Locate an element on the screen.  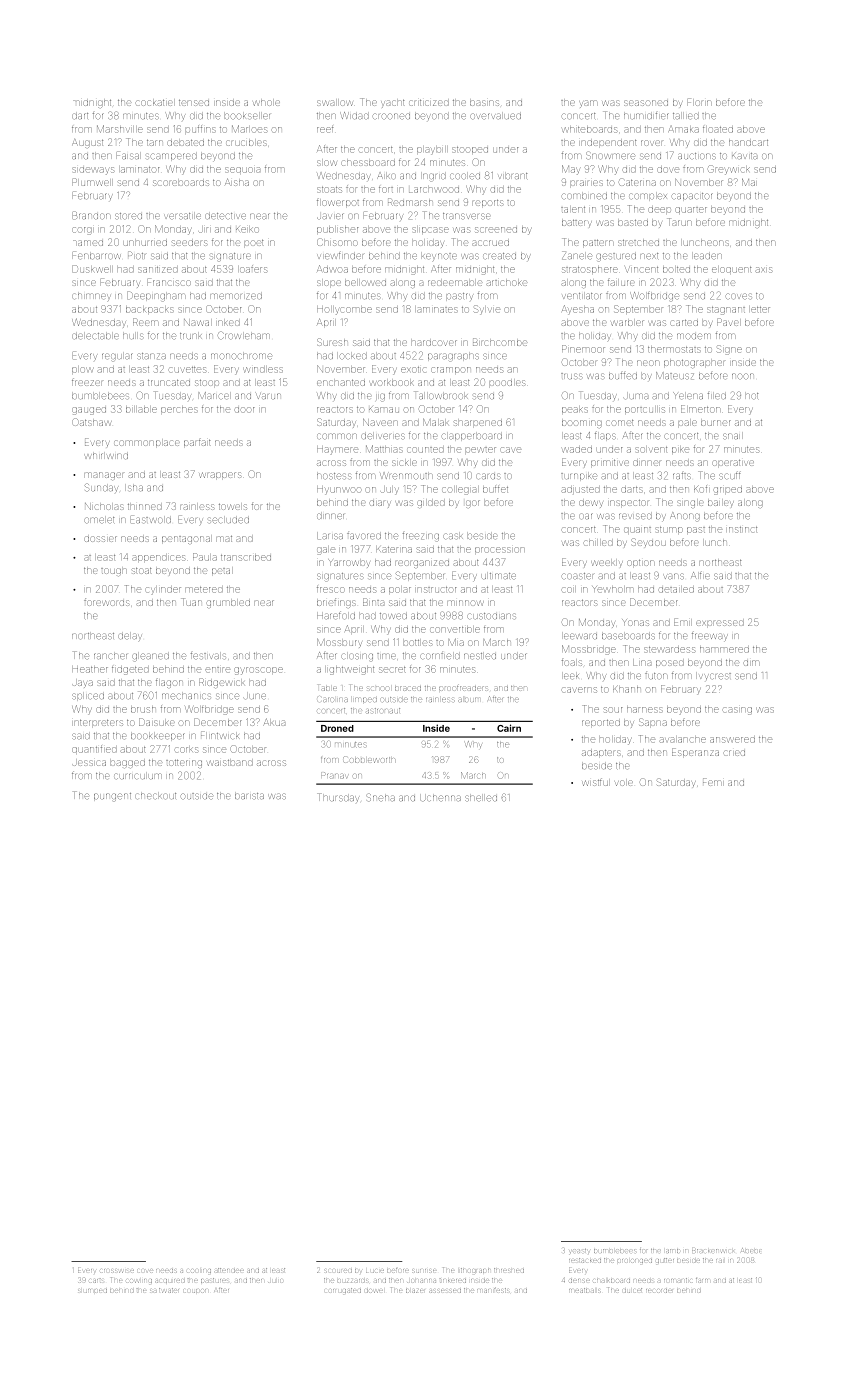
debated is located at coordinates (185, 143).
